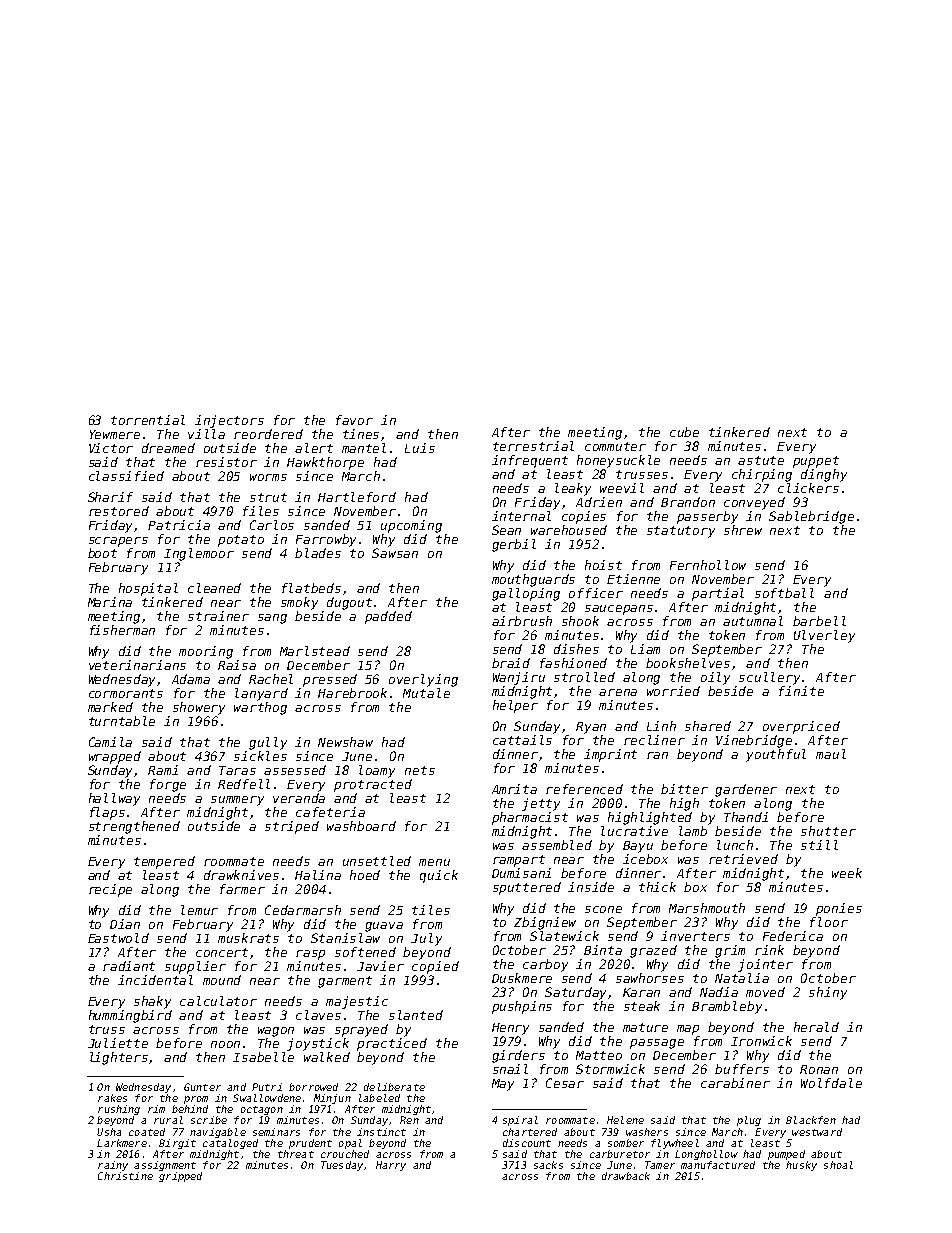 Image resolution: width=952 pixels, height=1233 pixels. I want to click on Isabelle, so click(263, 1057).
